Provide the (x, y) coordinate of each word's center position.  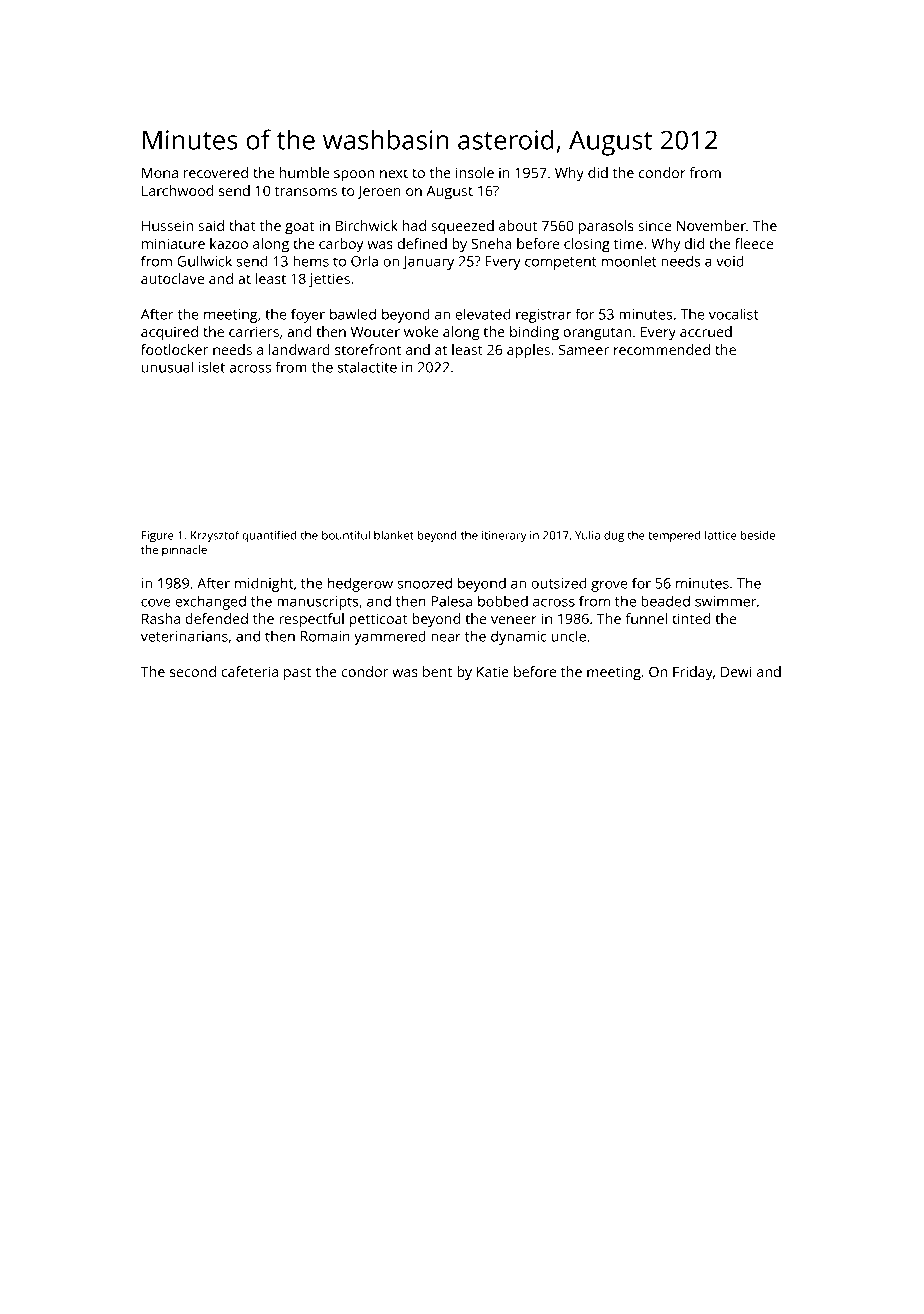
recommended (662, 349)
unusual (167, 367)
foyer (308, 315)
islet (212, 367)
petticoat (378, 620)
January (428, 263)
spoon (354, 176)
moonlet (629, 261)
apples (528, 351)
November (711, 225)
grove (609, 586)
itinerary (504, 536)
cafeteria (249, 671)
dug (614, 536)
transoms (306, 191)
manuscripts (318, 603)
